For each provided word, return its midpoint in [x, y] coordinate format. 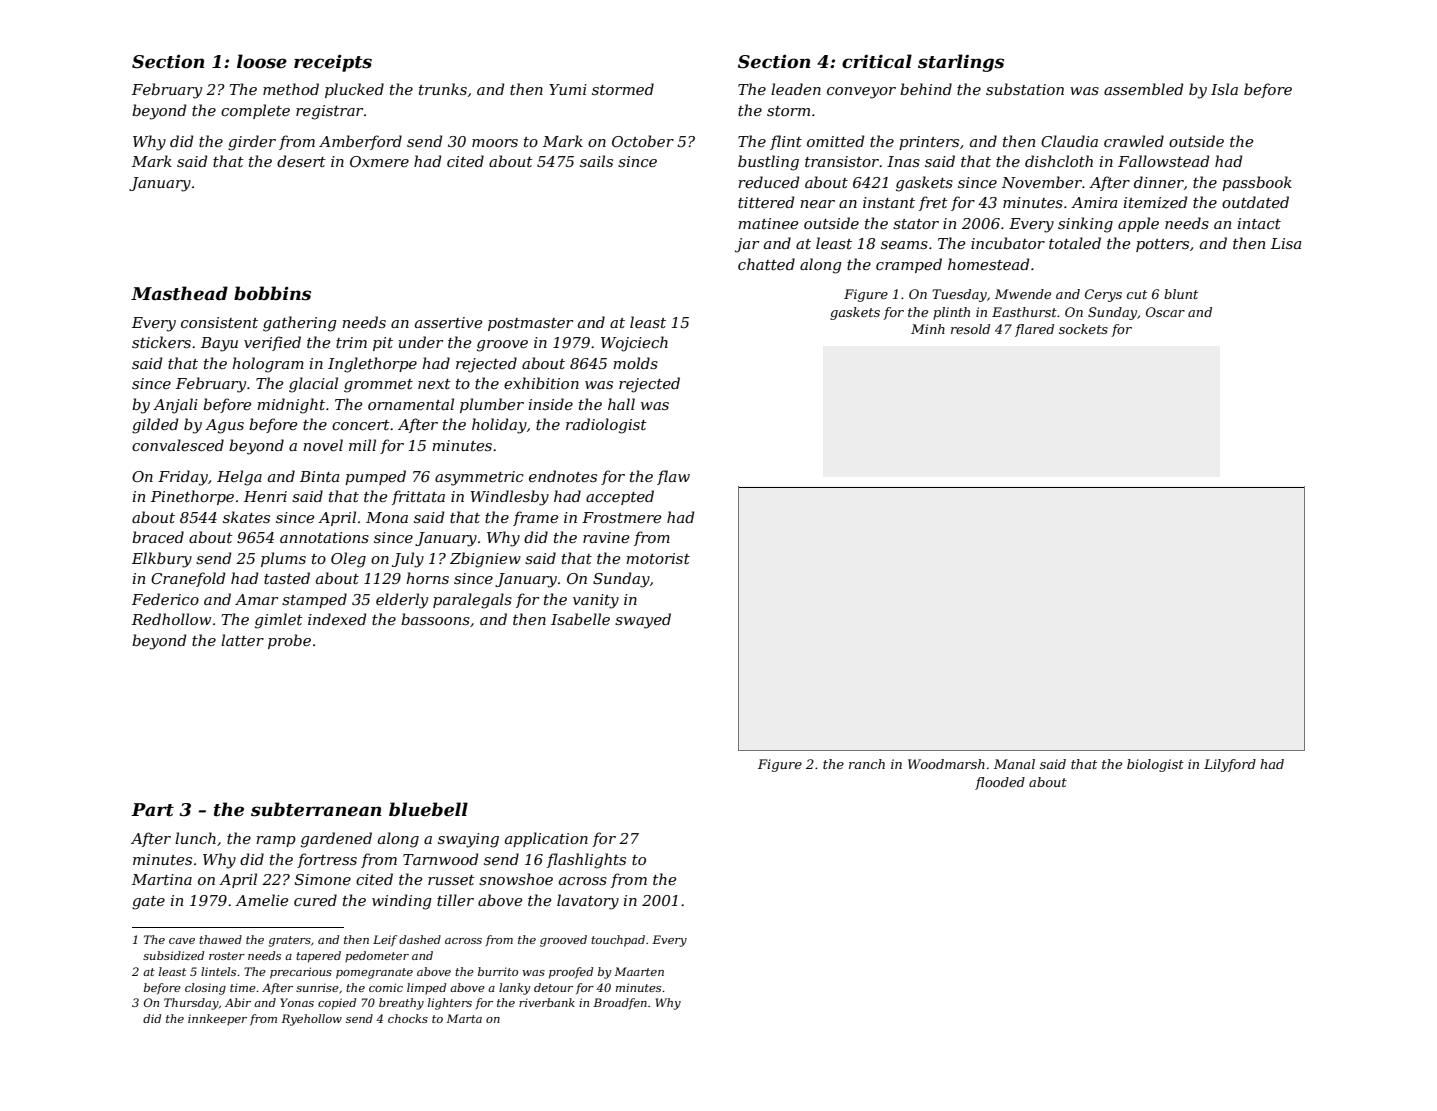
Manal [1014, 764]
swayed [643, 621]
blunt [1181, 294]
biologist [1155, 765]
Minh [928, 329]
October [643, 141]
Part [152, 810]
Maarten [639, 971]
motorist [658, 558]
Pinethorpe [192, 497]
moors [495, 143]
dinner [1159, 182]
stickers [161, 342]
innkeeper [217, 1019]
